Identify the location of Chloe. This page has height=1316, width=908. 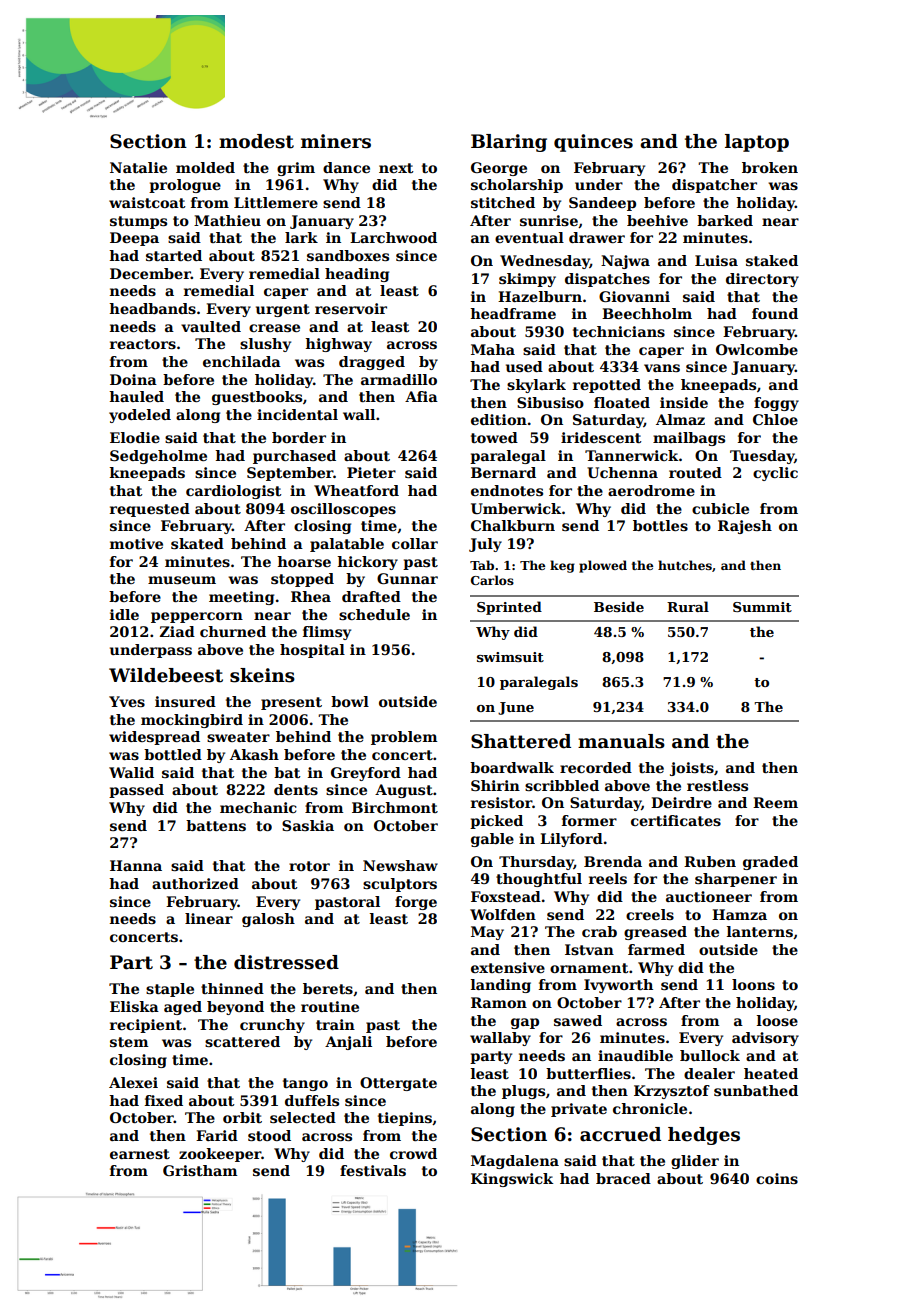
(775, 419).
